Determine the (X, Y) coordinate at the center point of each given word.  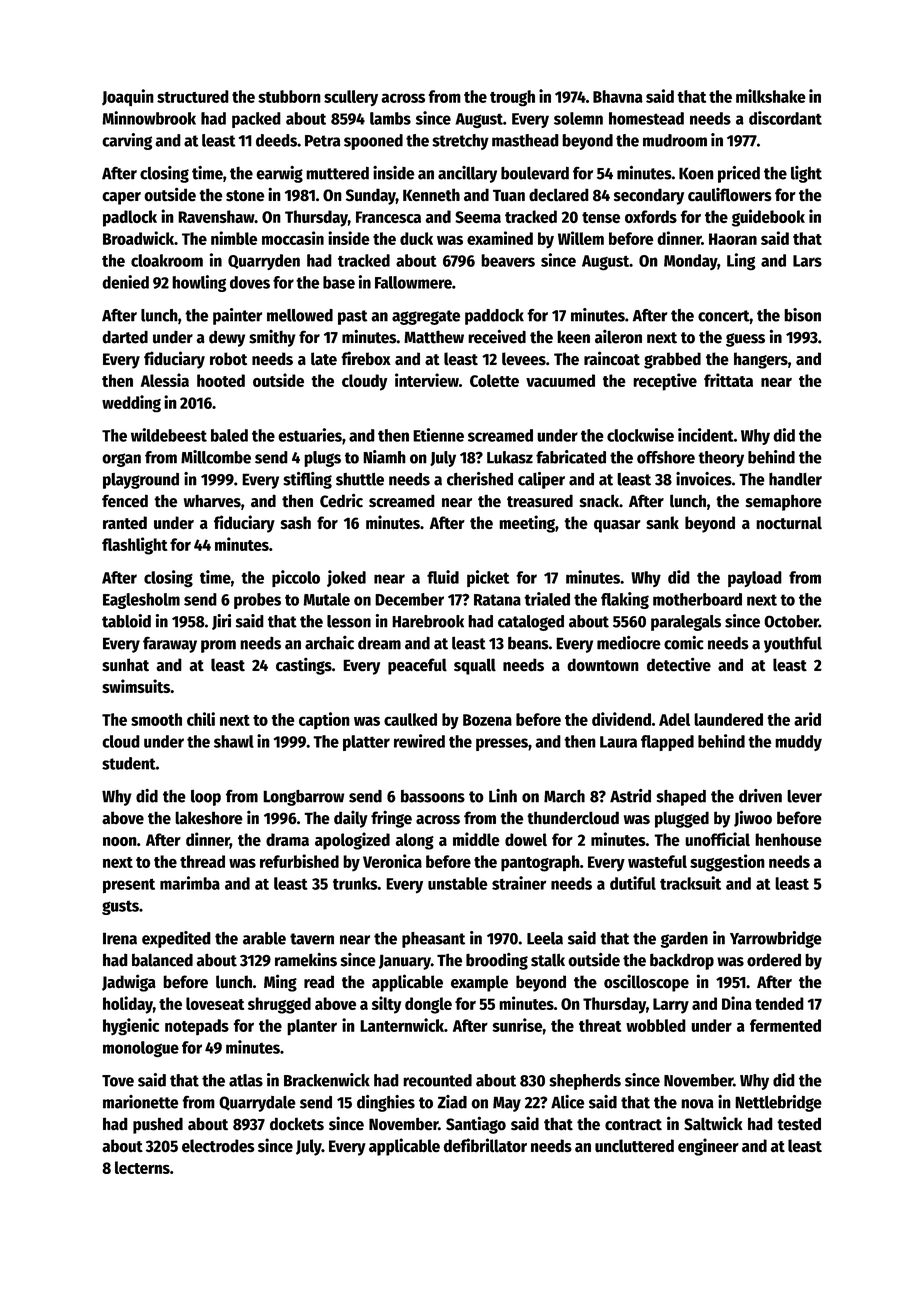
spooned (373, 142)
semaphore (784, 502)
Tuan (509, 195)
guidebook (768, 218)
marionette (141, 1102)
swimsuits (136, 686)
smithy (272, 338)
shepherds (585, 1082)
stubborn (289, 96)
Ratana (497, 600)
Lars (807, 261)
